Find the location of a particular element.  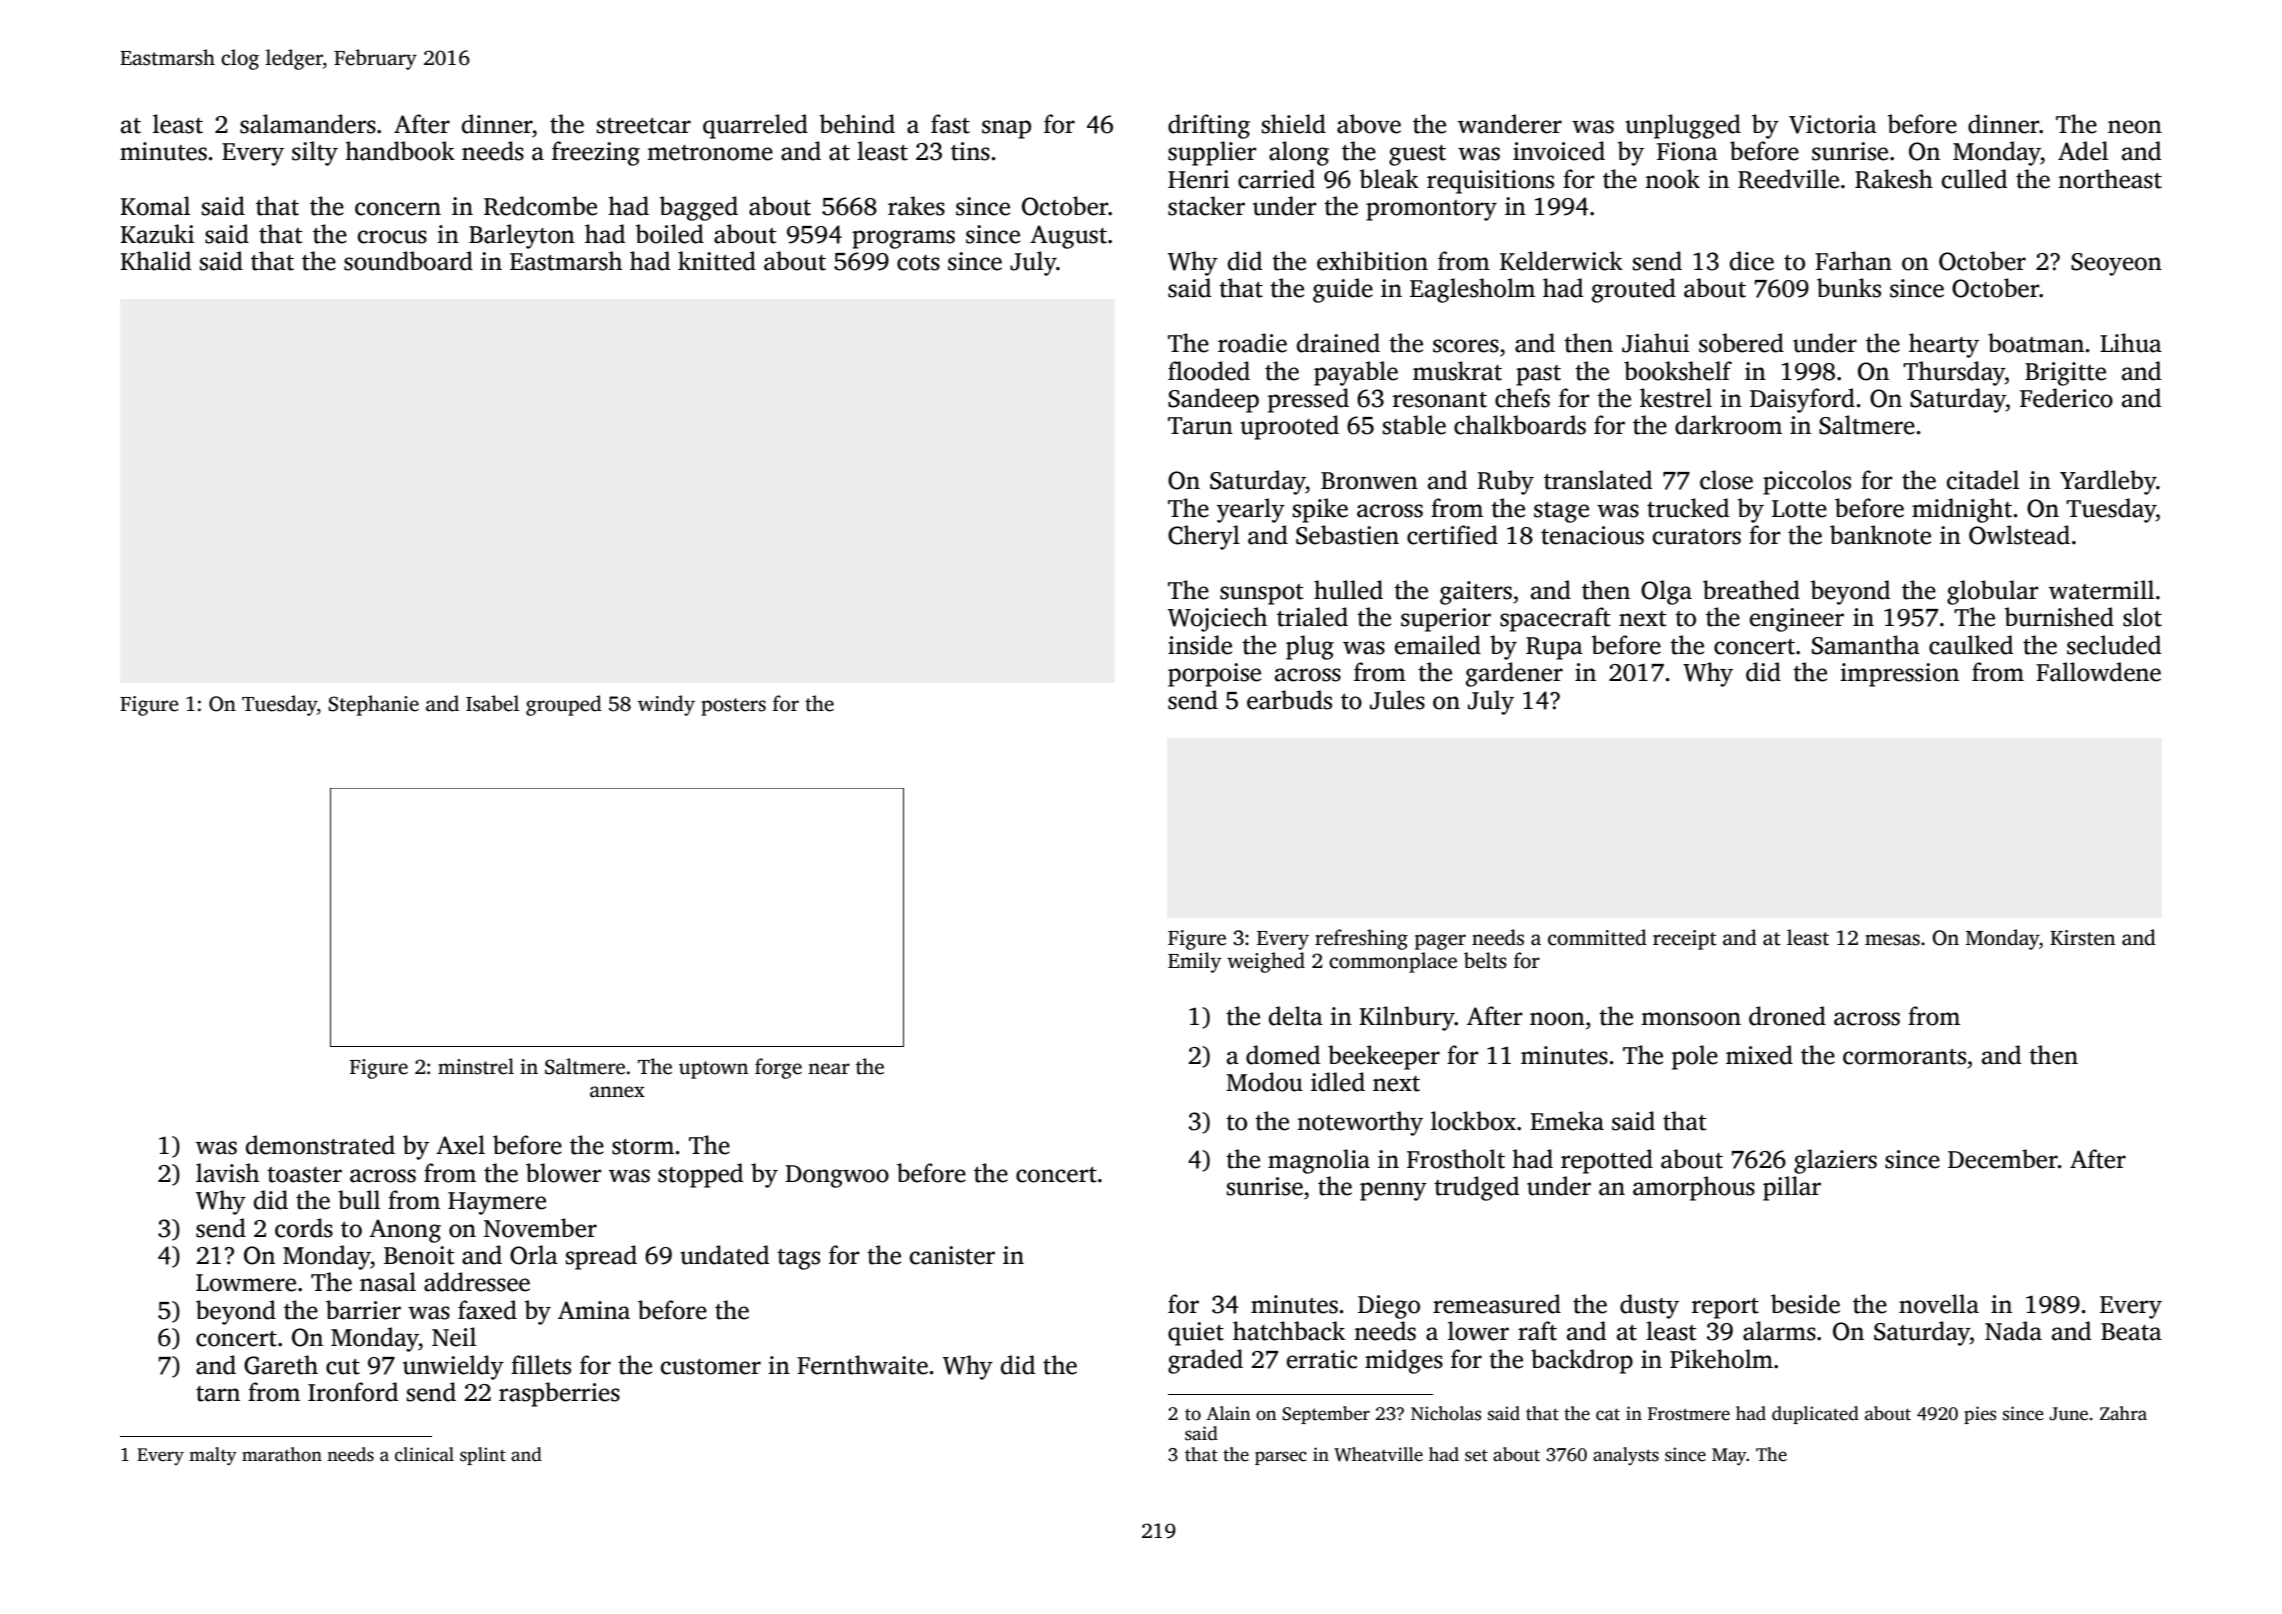

August is located at coordinates (1068, 237).
